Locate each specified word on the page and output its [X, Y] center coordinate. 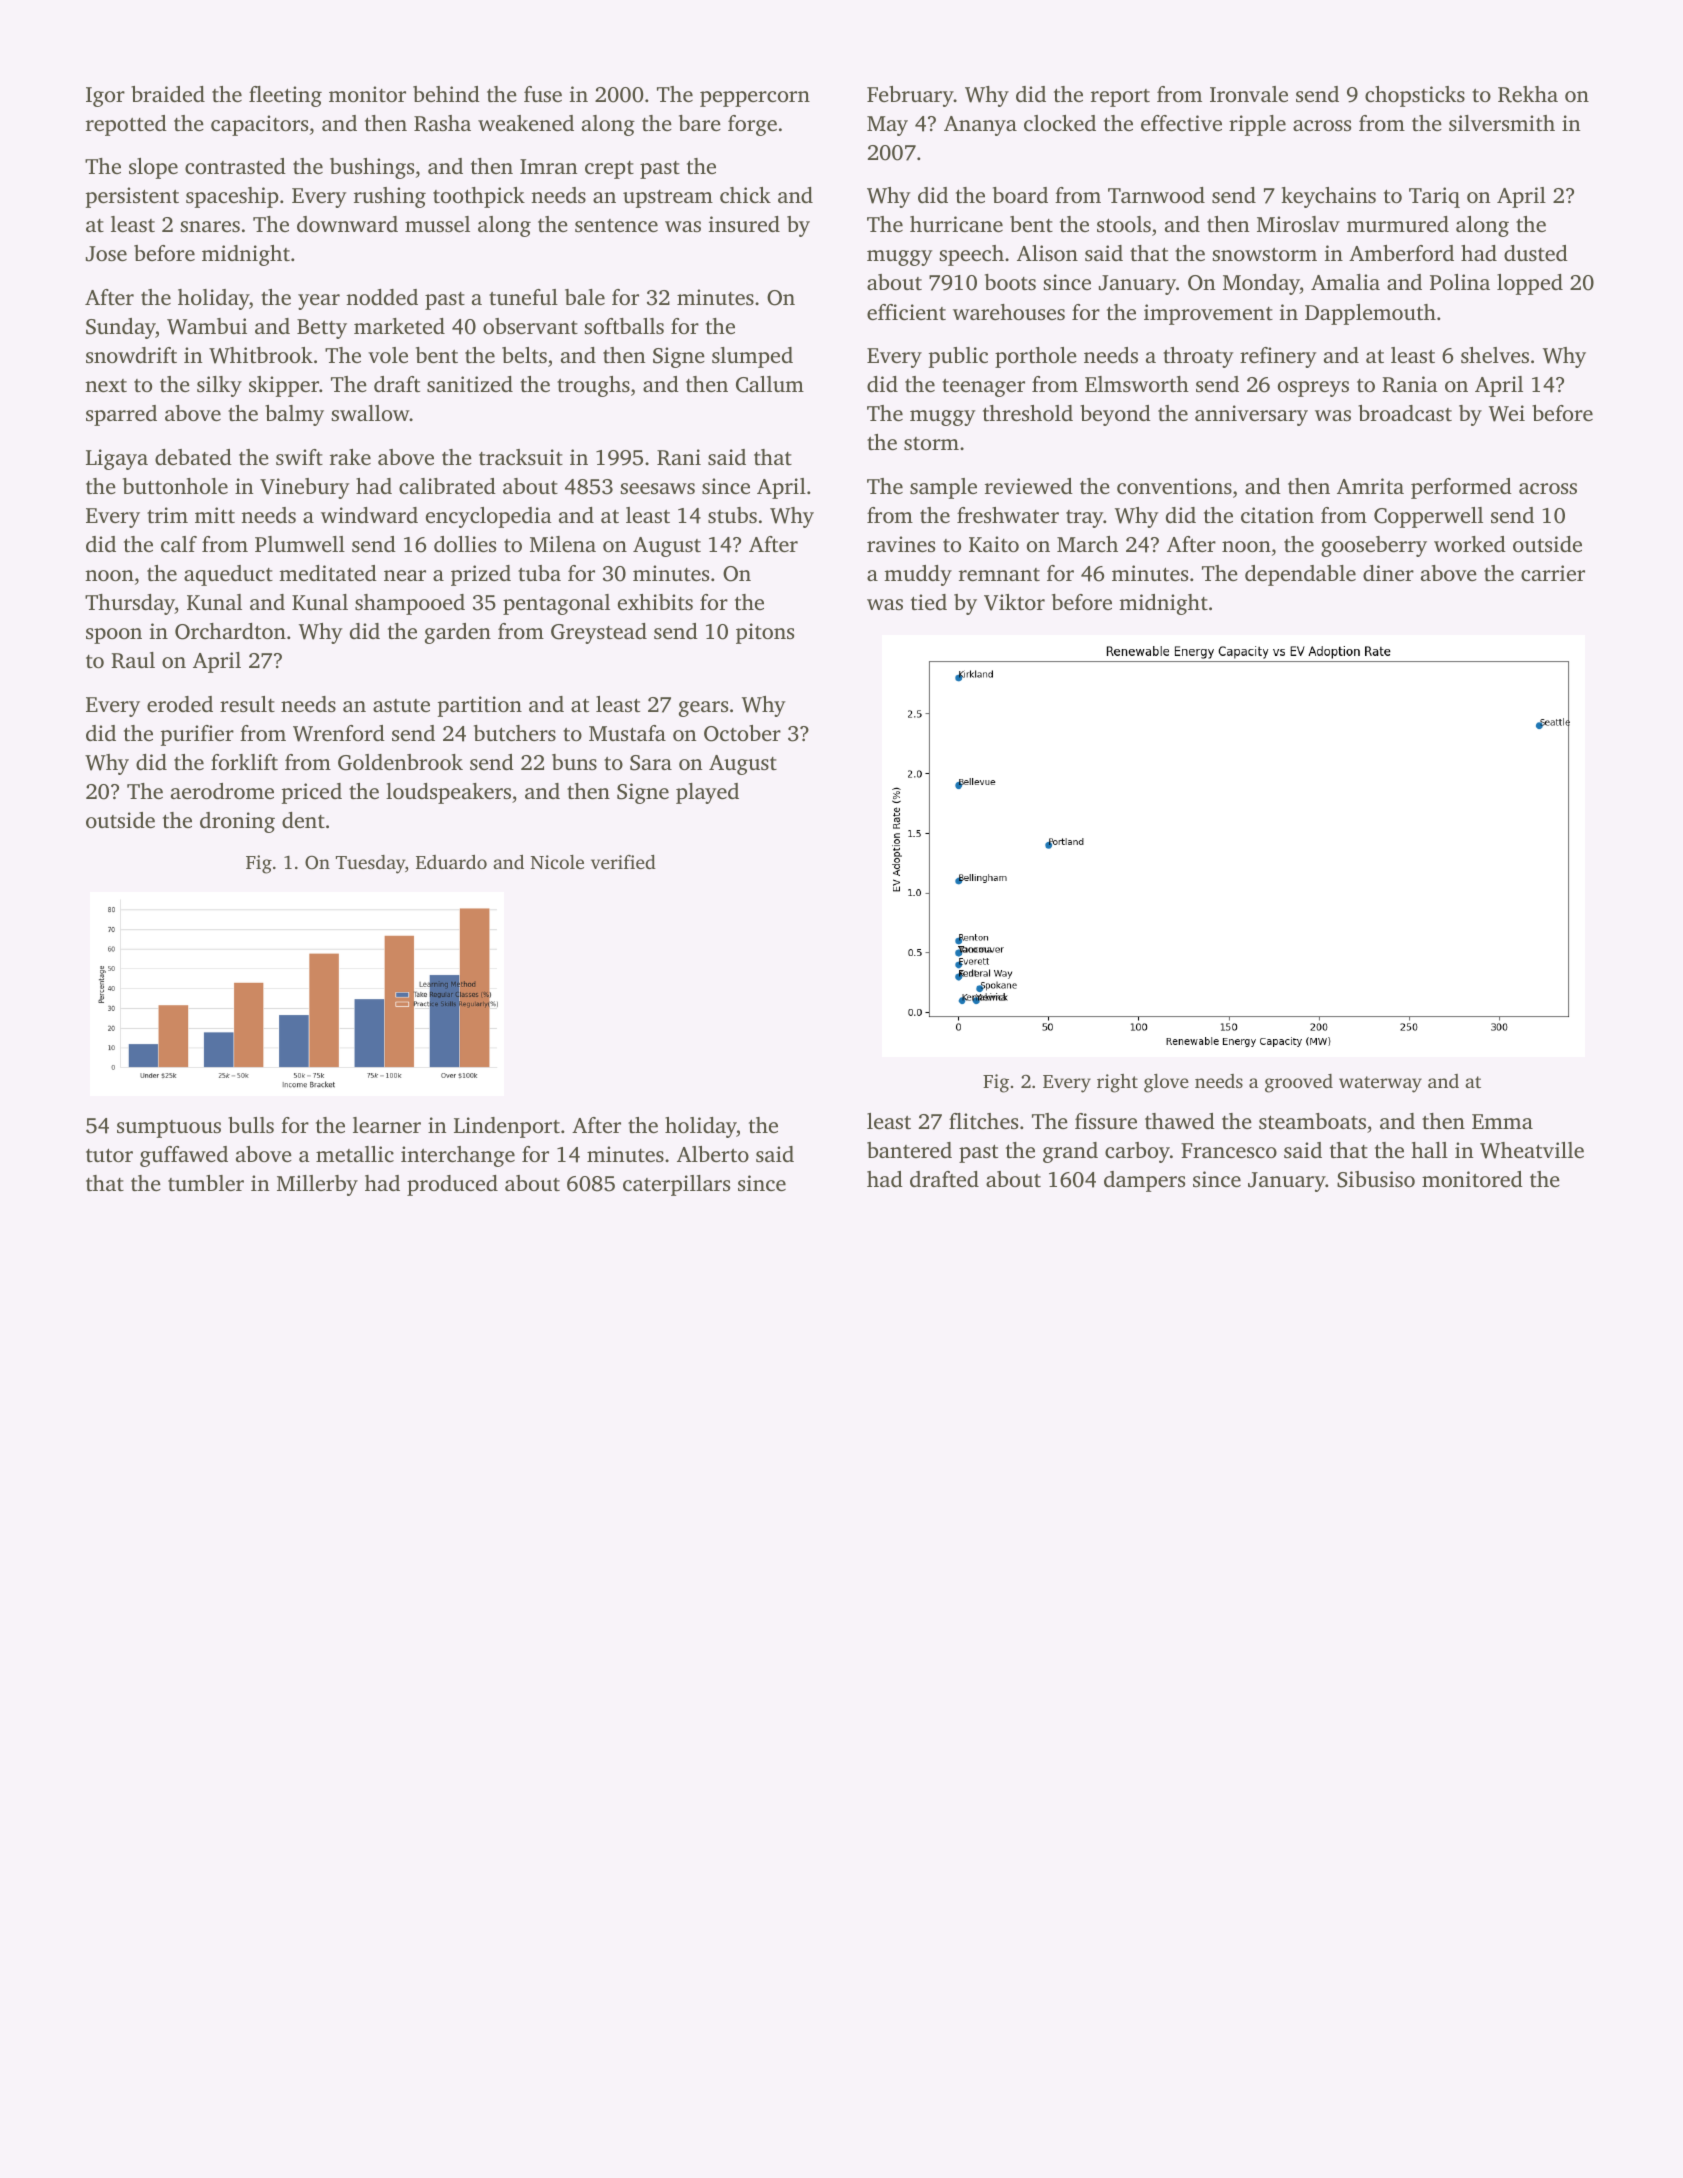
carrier [1553, 573]
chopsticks [1415, 96]
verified [623, 862]
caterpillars [676, 1185]
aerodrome [222, 791]
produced [452, 1185]
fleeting [285, 96]
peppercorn [755, 99]
